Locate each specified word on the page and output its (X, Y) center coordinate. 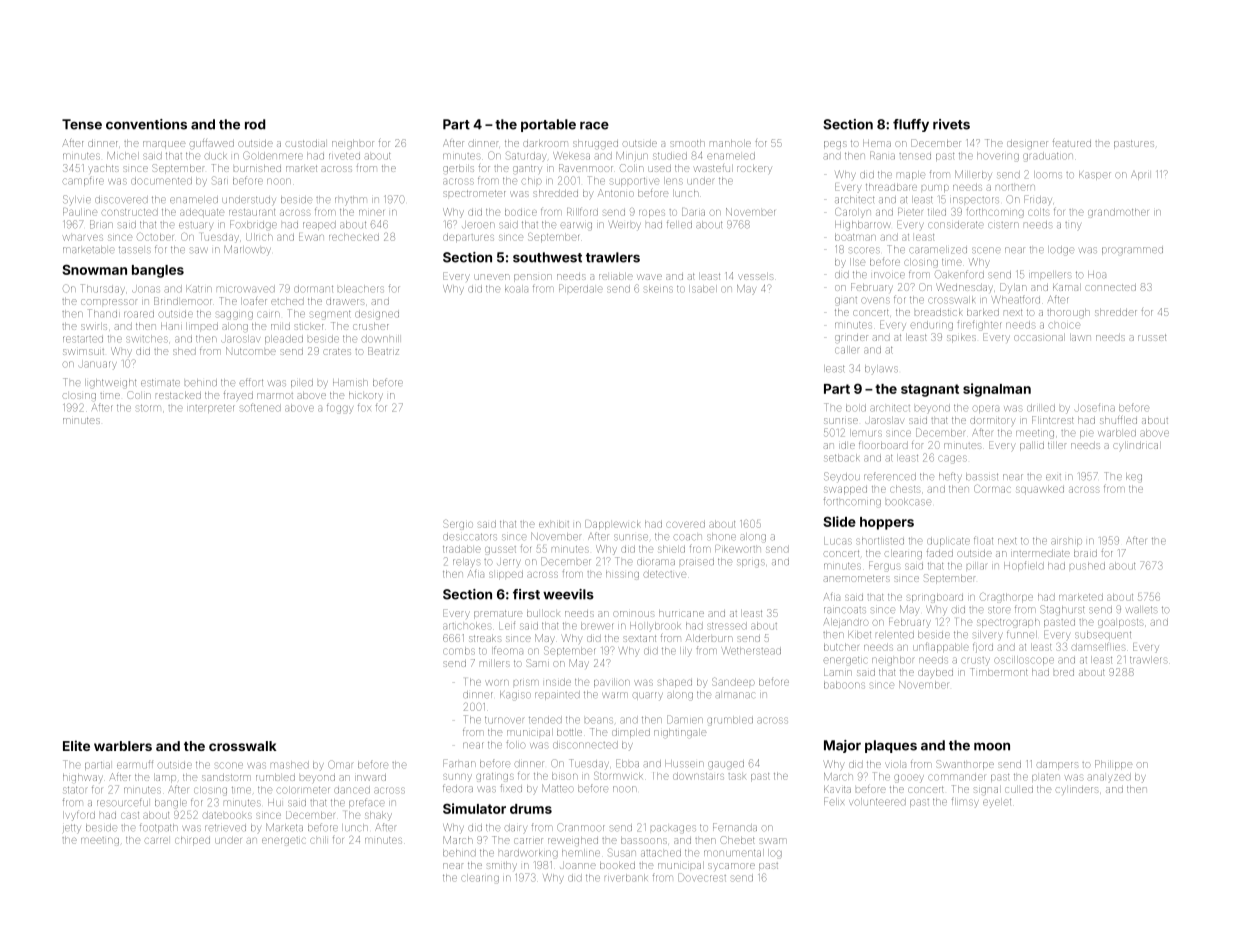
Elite (76, 745)
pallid (1032, 446)
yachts (103, 169)
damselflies (1098, 647)
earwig (576, 226)
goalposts (1121, 623)
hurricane (681, 613)
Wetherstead (751, 651)
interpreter (211, 409)
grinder (851, 339)
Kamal (1067, 287)
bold (856, 408)
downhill (380, 339)
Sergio (458, 525)
